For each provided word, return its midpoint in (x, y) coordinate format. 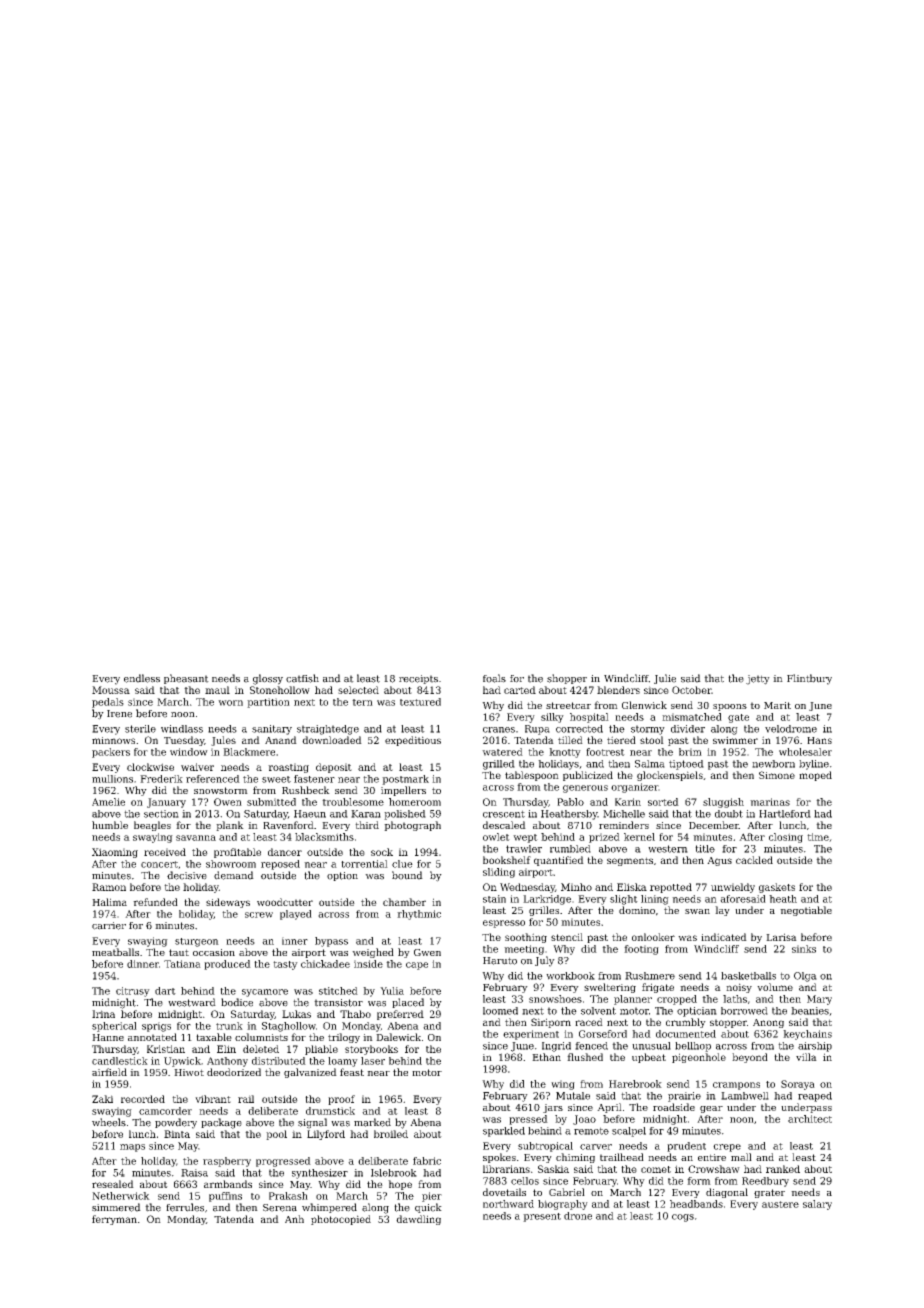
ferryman (114, 1220)
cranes (499, 730)
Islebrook (394, 1173)
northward (508, 1204)
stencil (567, 937)
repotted (671, 888)
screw (259, 915)
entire (712, 1157)
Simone (777, 775)
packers (111, 753)
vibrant (213, 1099)
